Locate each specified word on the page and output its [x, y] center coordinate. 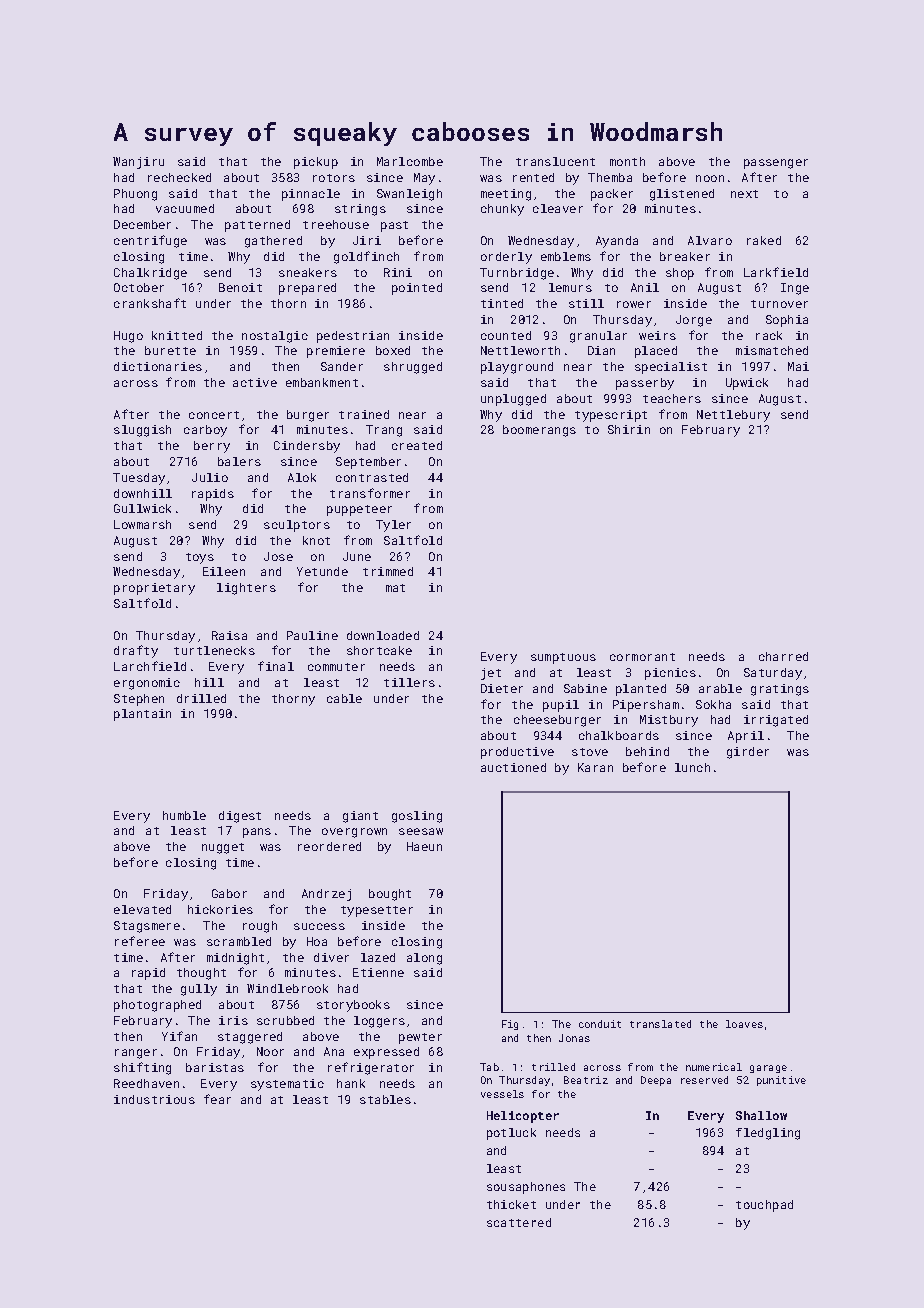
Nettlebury [733, 416]
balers [239, 461]
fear [217, 1099]
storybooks [353, 1006]
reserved [704, 1080]
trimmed [388, 571]
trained [364, 414]
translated [660, 1024]
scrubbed [285, 1020]
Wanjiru [138, 163]
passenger [776, 164]
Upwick [747, 384]
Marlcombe [410, 161]
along [424, 959]
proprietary [154, 589]
